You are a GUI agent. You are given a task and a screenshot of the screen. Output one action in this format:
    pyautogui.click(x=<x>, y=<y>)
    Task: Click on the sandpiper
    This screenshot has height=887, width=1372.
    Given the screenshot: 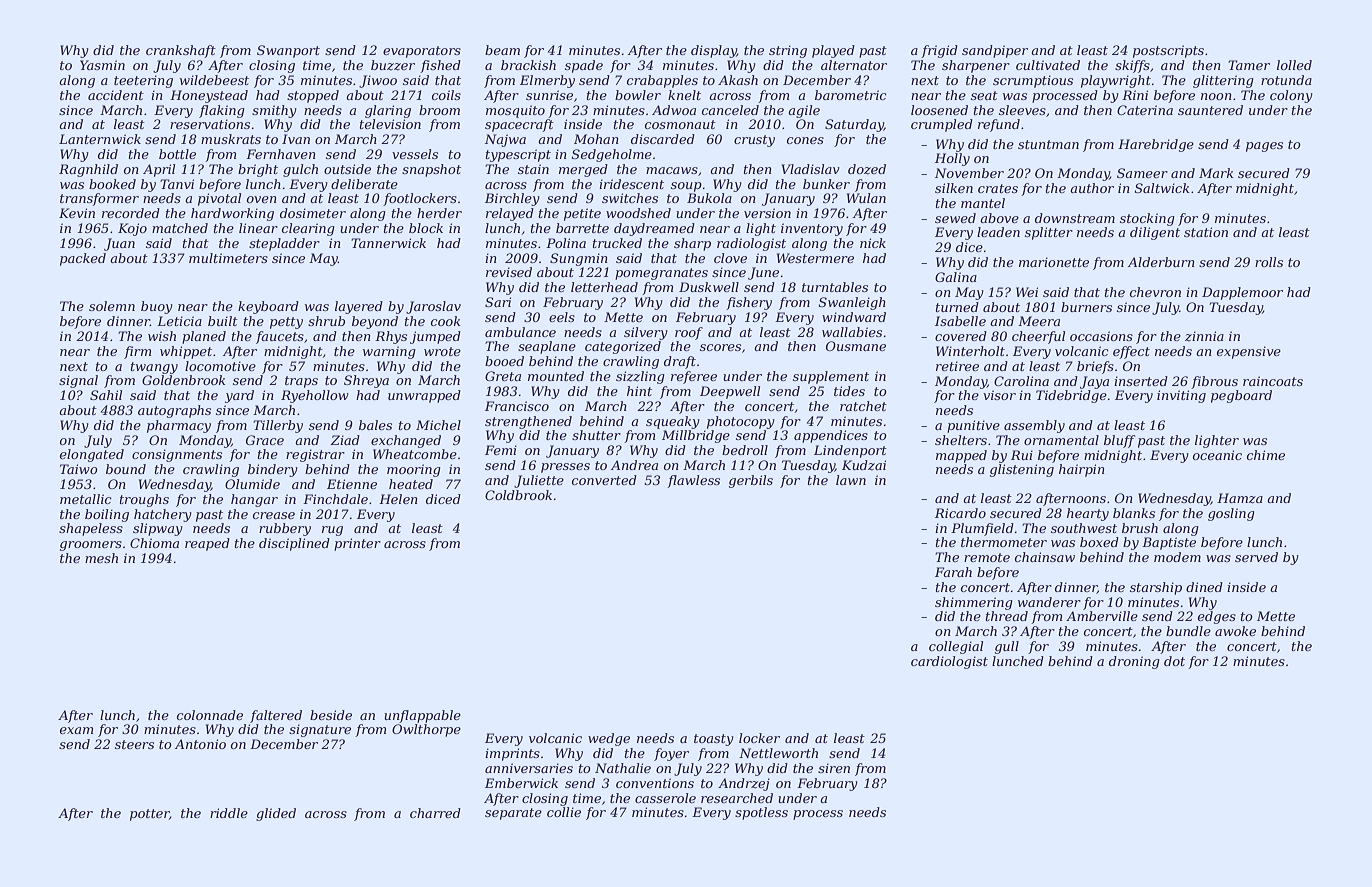 What is the action you would take?
    pyautogui.click(x=995, y=51)
